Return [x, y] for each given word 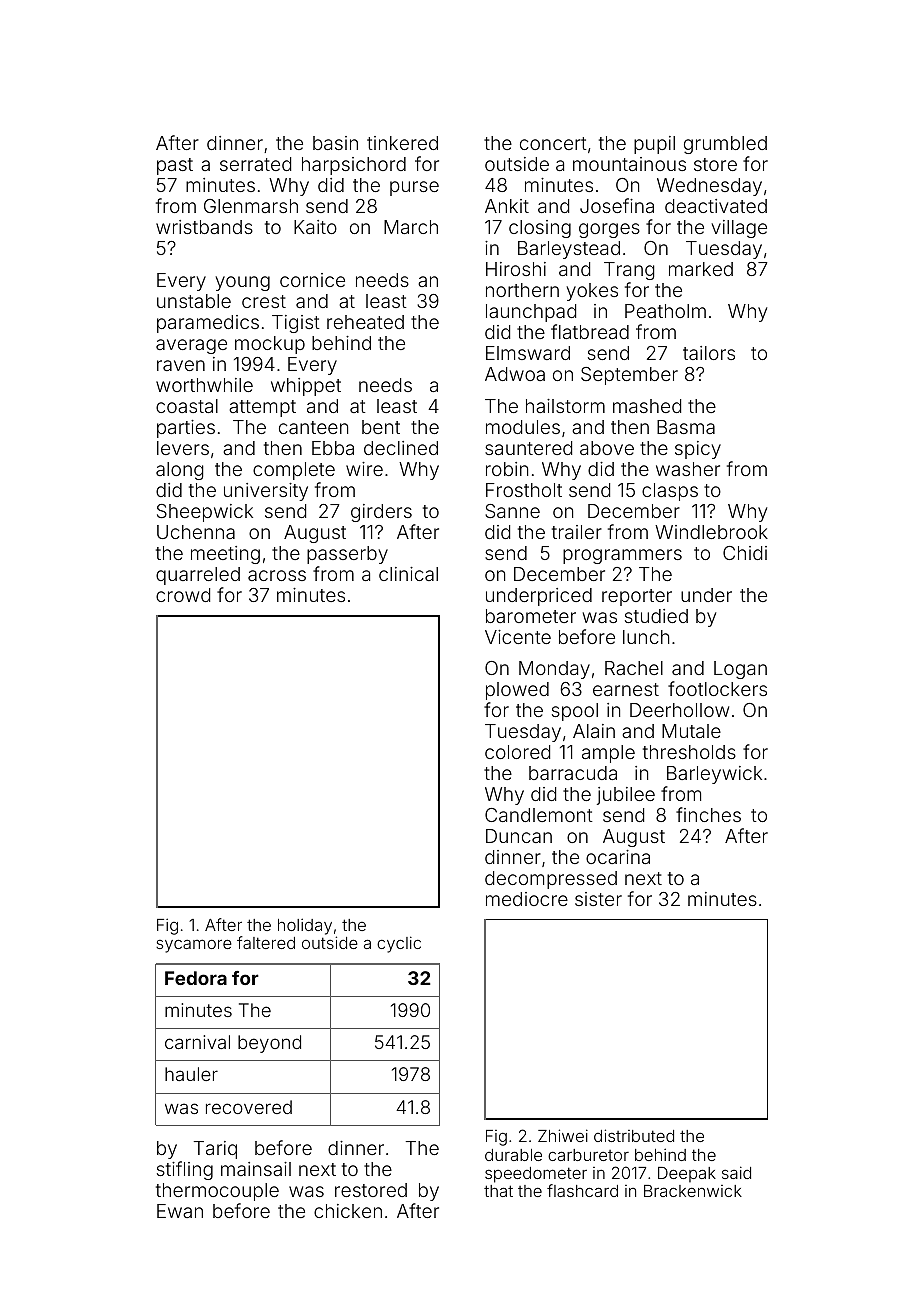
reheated [365, 322]
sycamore [194, 946]
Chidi [745, 553]
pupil [654, 145]
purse [414, 188]
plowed [517, 691]
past [175, 166]
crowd [183, 595]
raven [181, 365]
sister [598, 899]
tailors [709, 353]
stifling [185, 1170]
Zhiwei [563, 1135]
